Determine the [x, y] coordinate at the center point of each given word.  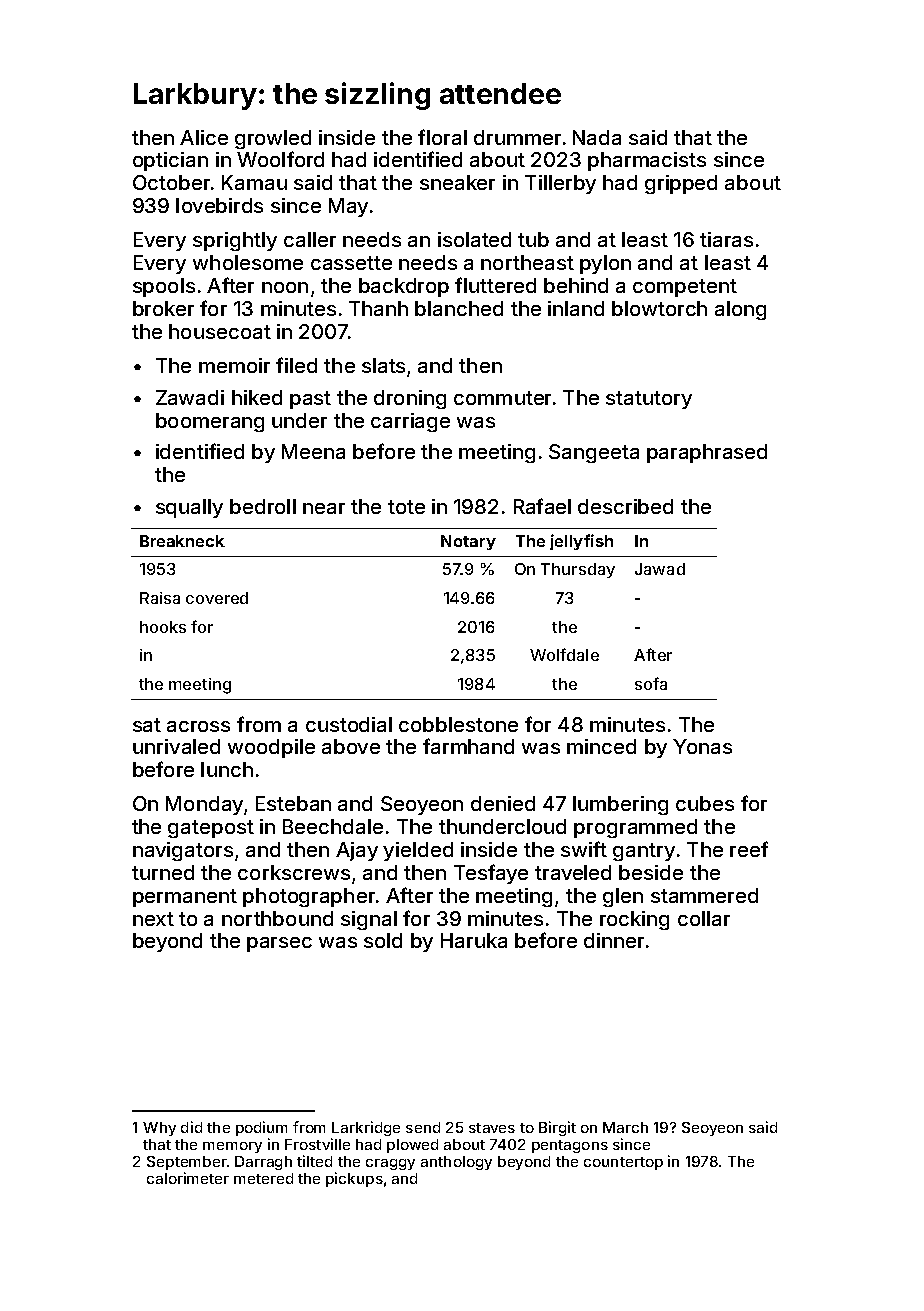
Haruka [474, 940]
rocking [634, 920]
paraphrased [707, 453]
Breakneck [182, 541]
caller [310, 239]
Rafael [542, 506]
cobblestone [458, 724]
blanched [459, 308]
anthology [456, 1163]
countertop [623, 1163]
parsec [279, 944]
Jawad [660, 569]
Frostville [317, 1144]
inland [576, 308]
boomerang [210, 422]
